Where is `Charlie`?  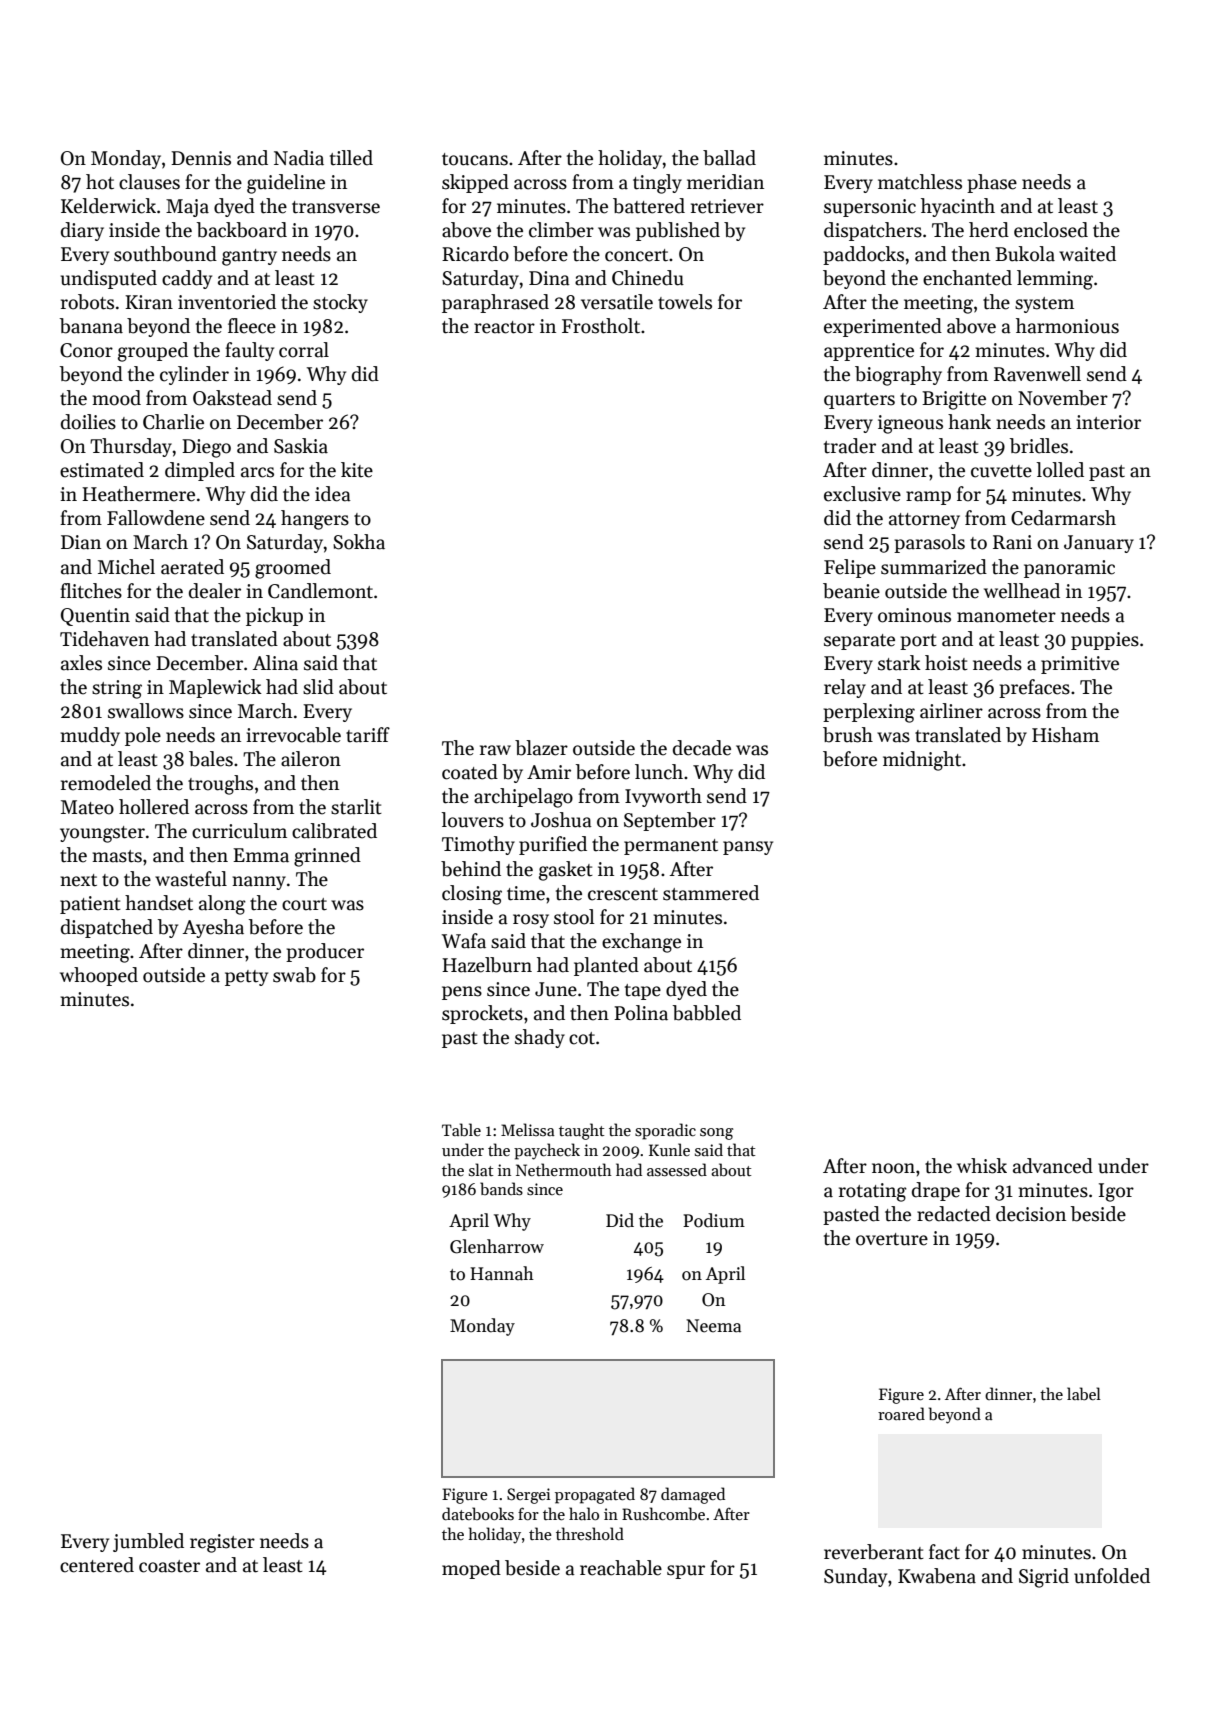
Charlie is located at coordinates (173, 422).
